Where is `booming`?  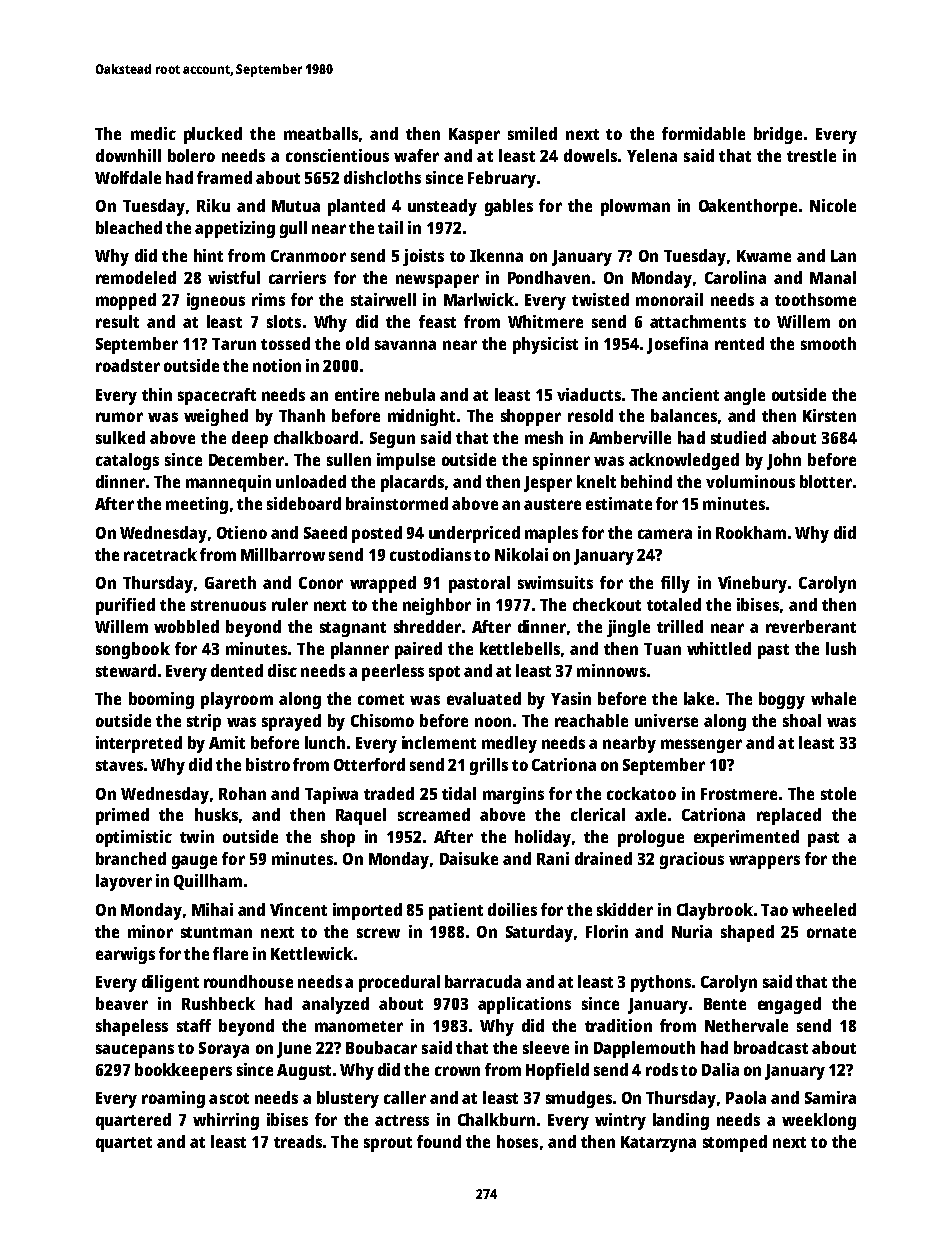
booming is located at coordinates (161, 700).
